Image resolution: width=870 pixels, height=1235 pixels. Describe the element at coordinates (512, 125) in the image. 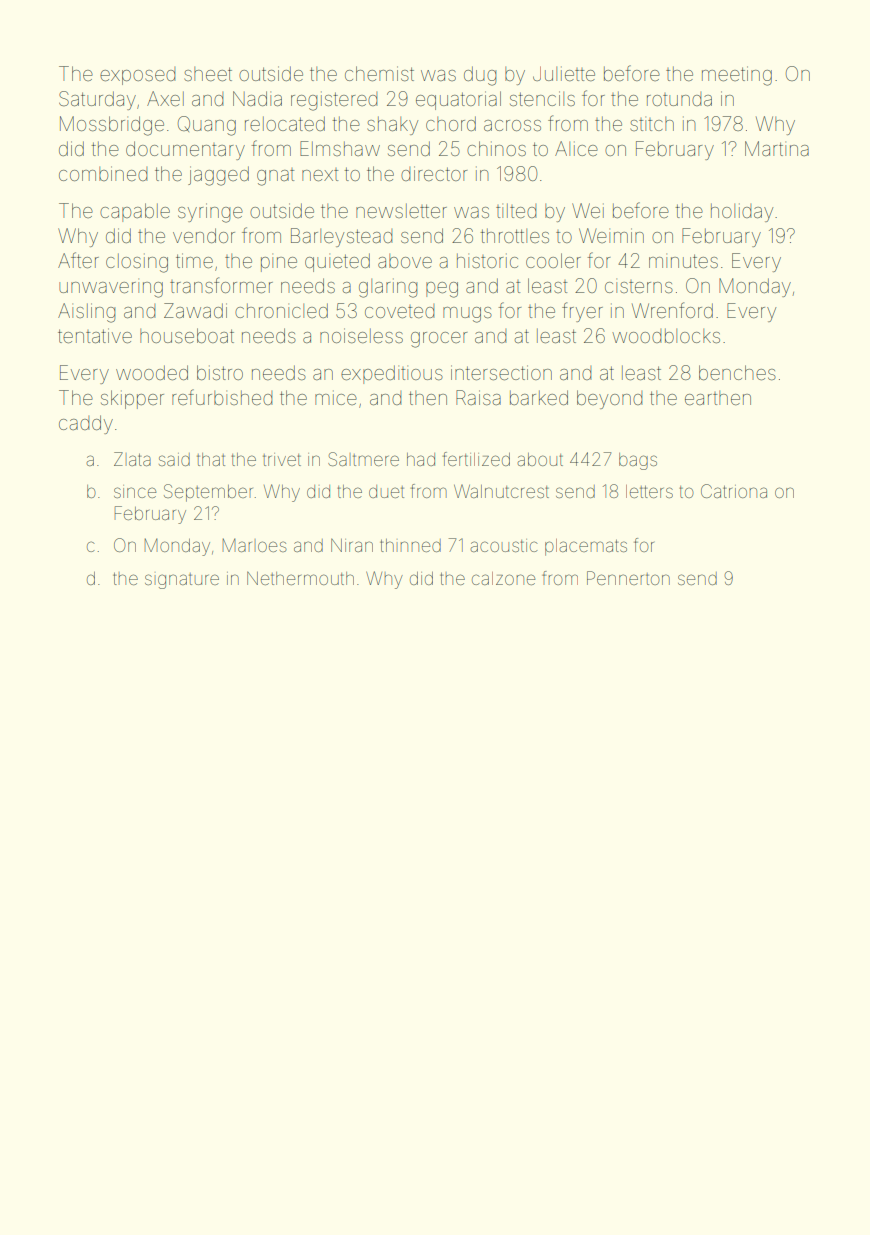

I see `across` at that location.
